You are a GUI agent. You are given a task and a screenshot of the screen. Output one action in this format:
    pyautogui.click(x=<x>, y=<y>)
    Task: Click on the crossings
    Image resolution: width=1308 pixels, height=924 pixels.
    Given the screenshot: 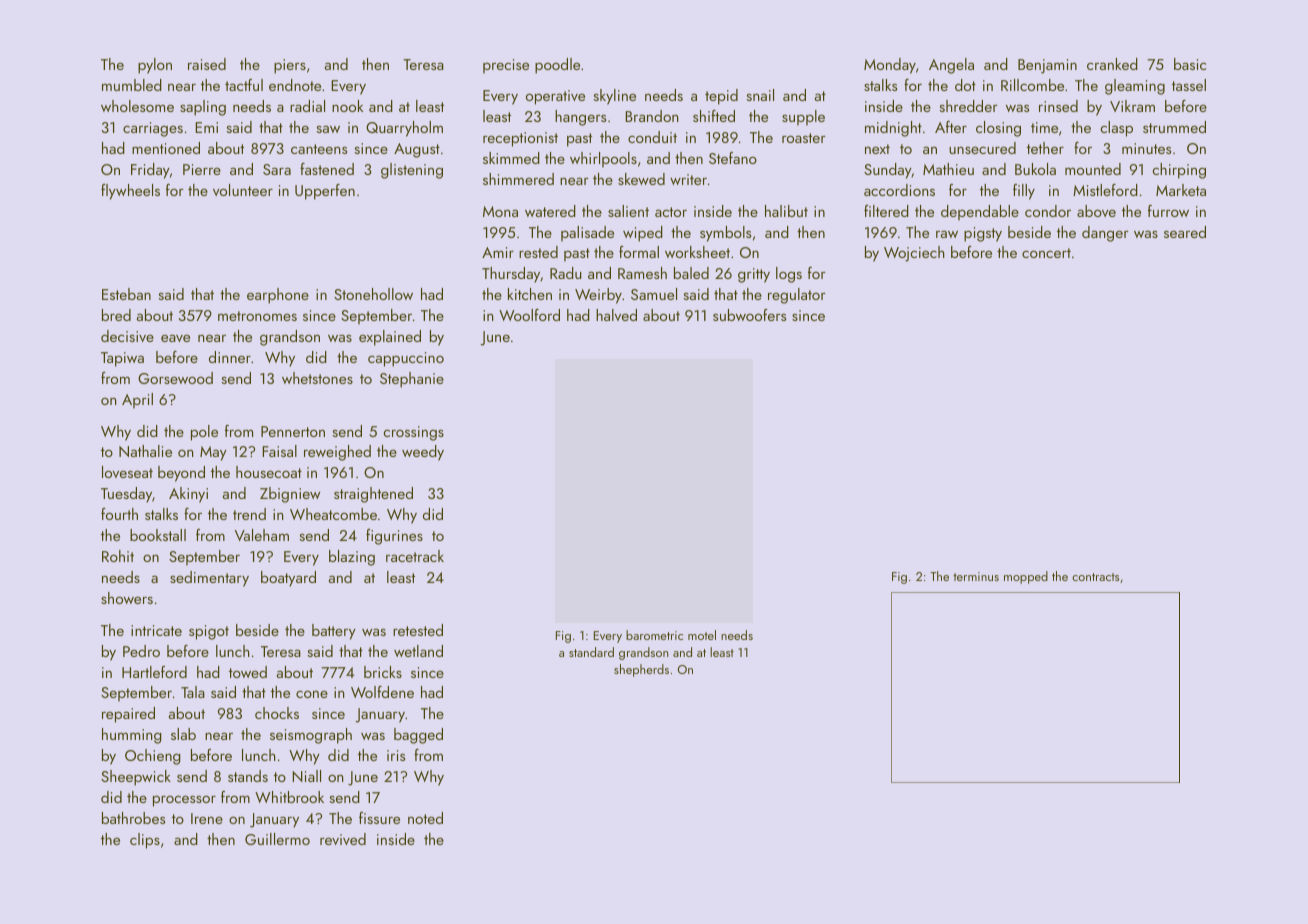 What is the action you would take?
    pyautogui.click(x=413, y=433)
